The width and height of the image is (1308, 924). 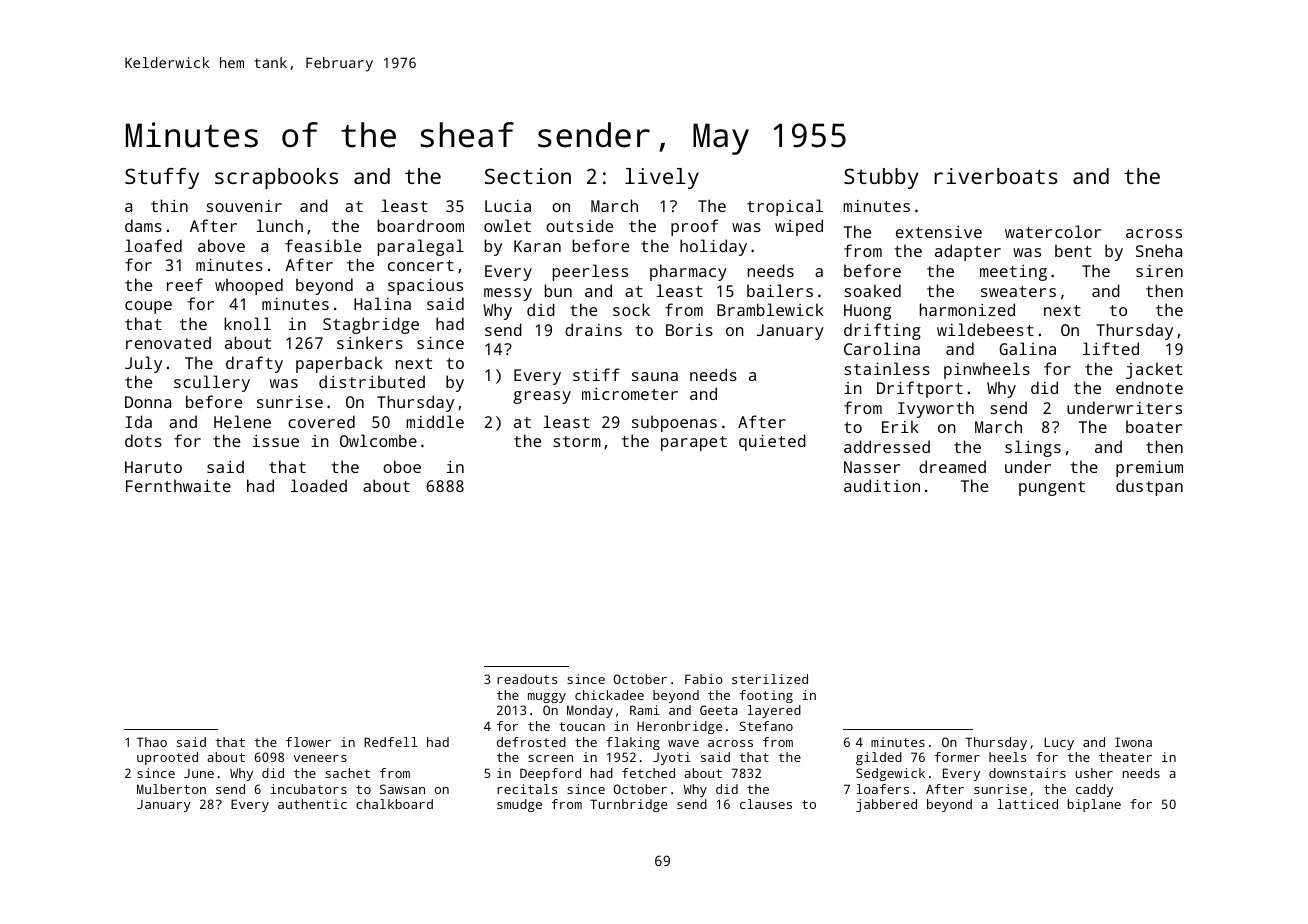 I want to click on Sneha, so click(x=1159, y=250).
